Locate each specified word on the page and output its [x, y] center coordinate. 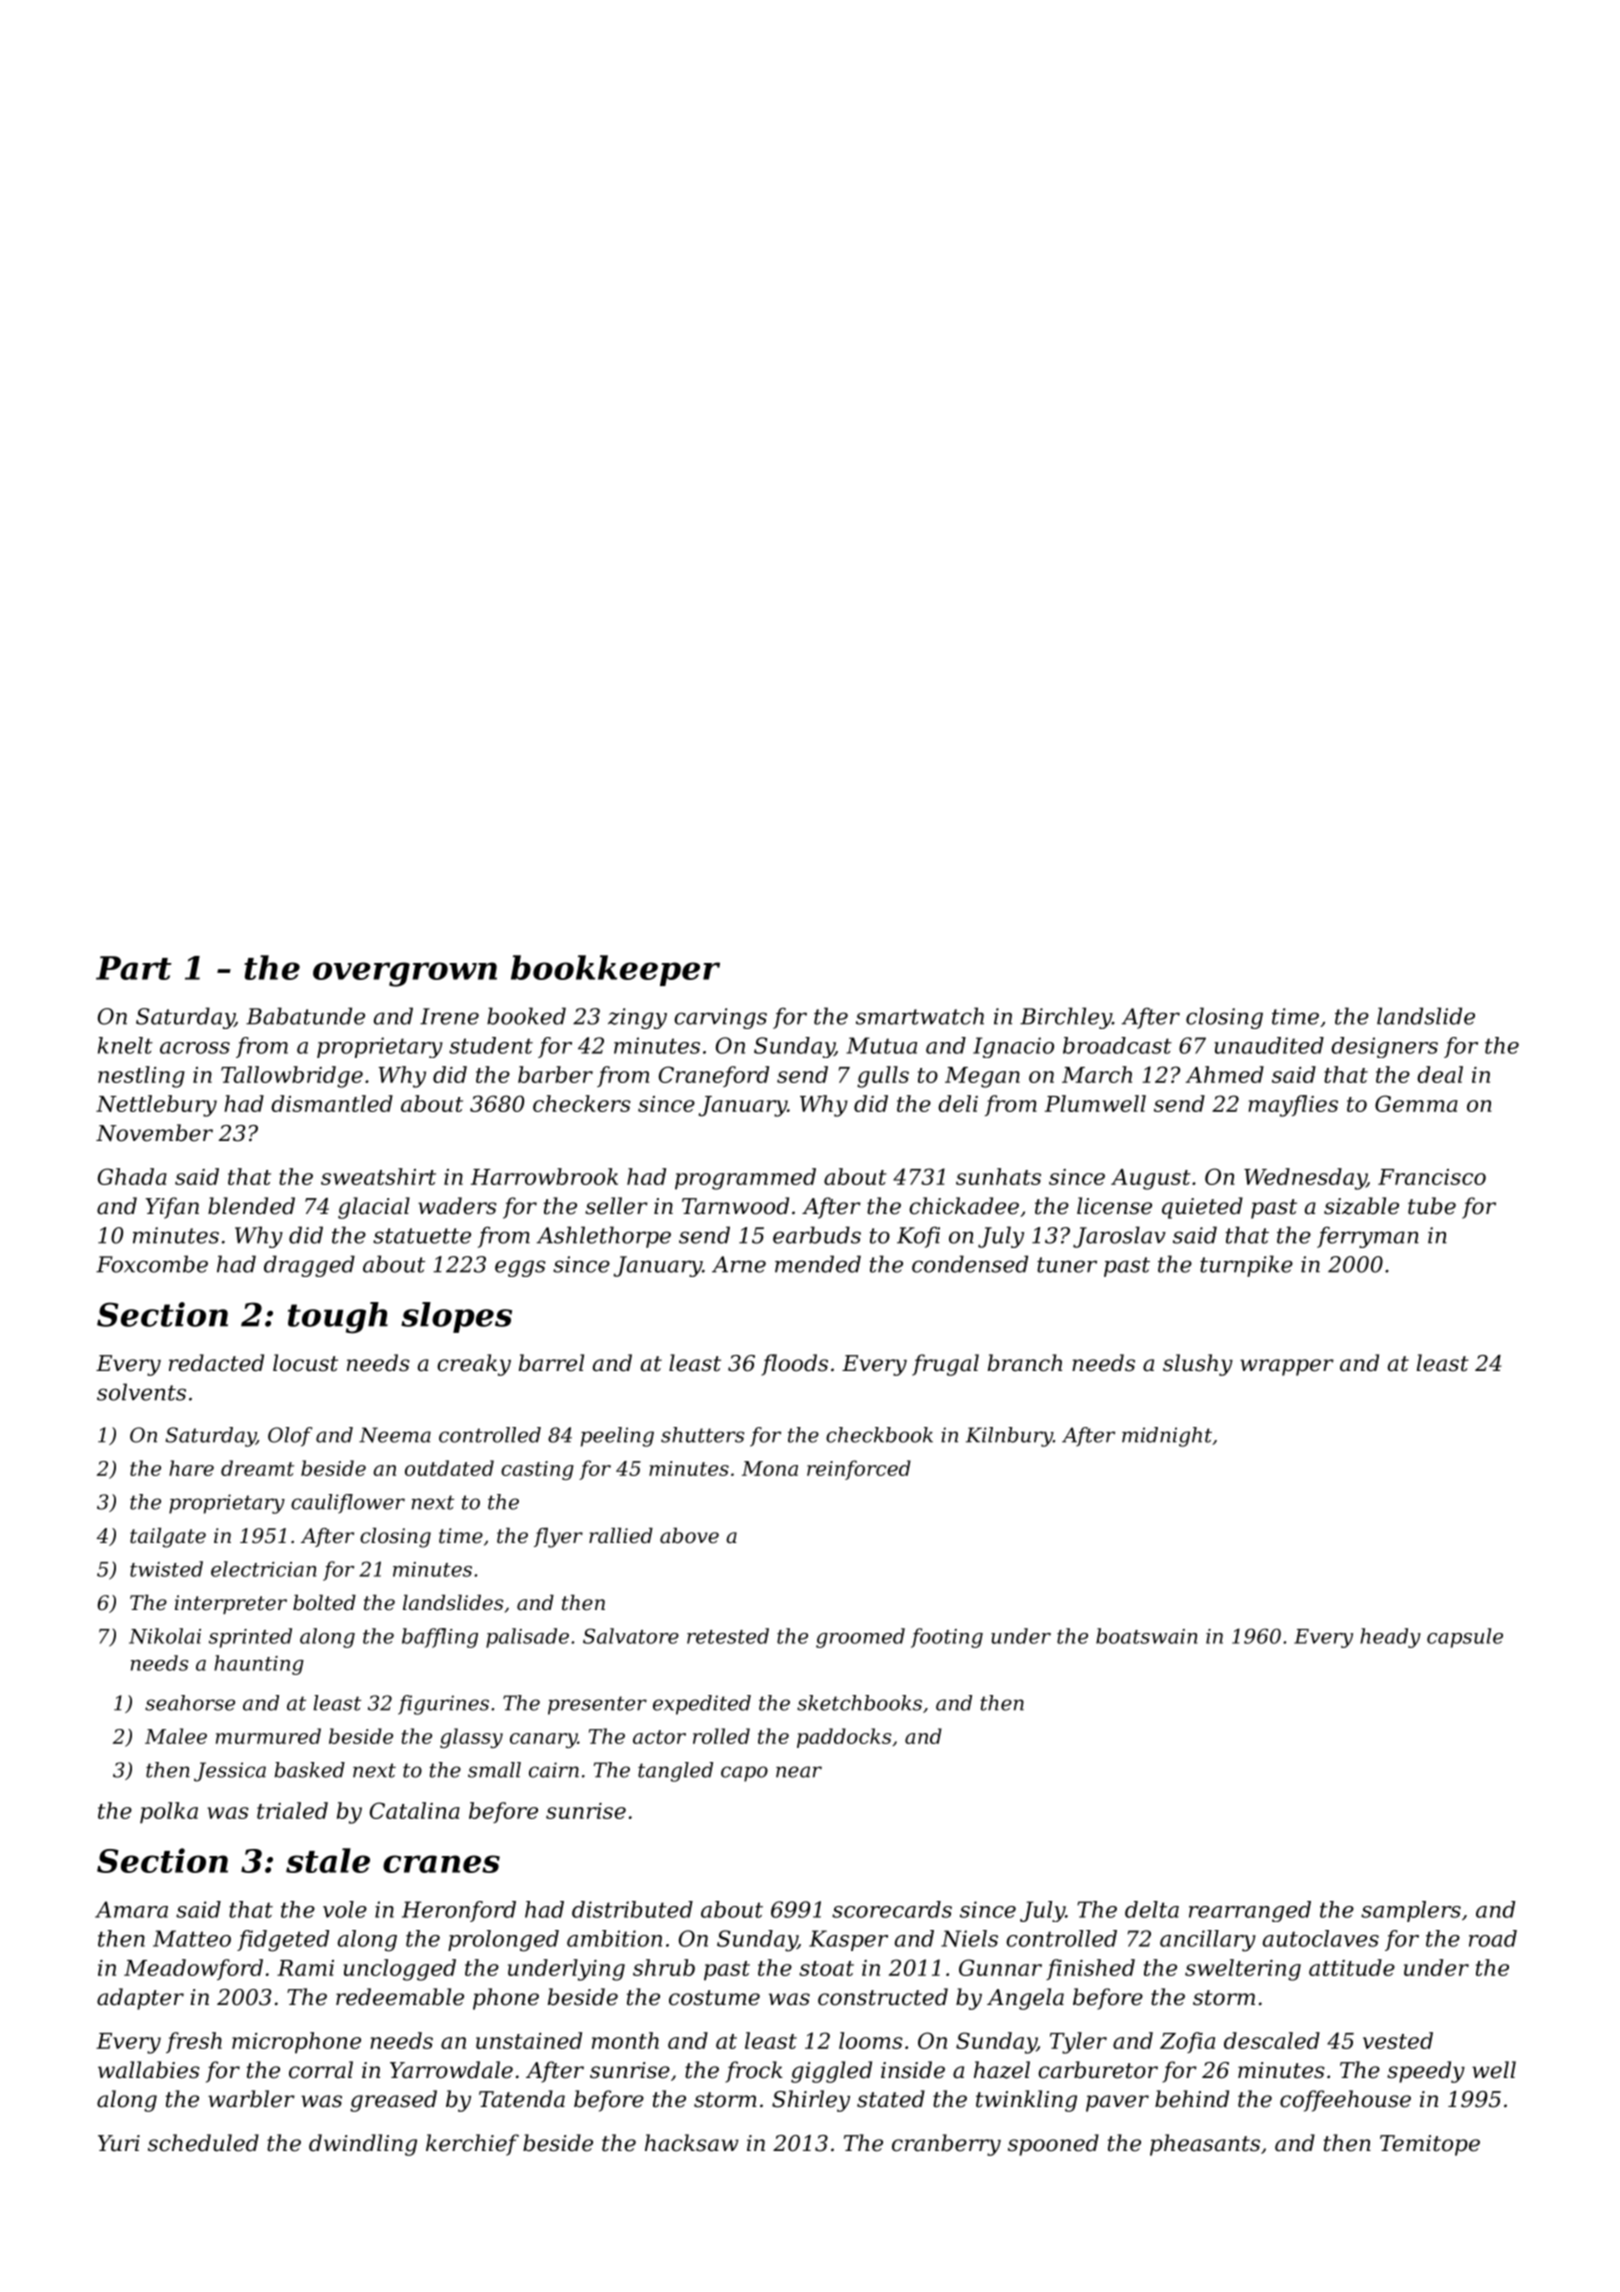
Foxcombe [152, 1264]
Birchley [1066, 1018]
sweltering [1243, 1970]
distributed [632, 1909]
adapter [140, 1999]
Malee [176, 1736]
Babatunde [305, 1016]
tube [1432, 1206]
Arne [739, 1264]
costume [714, 1998]
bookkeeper [615, 970]
